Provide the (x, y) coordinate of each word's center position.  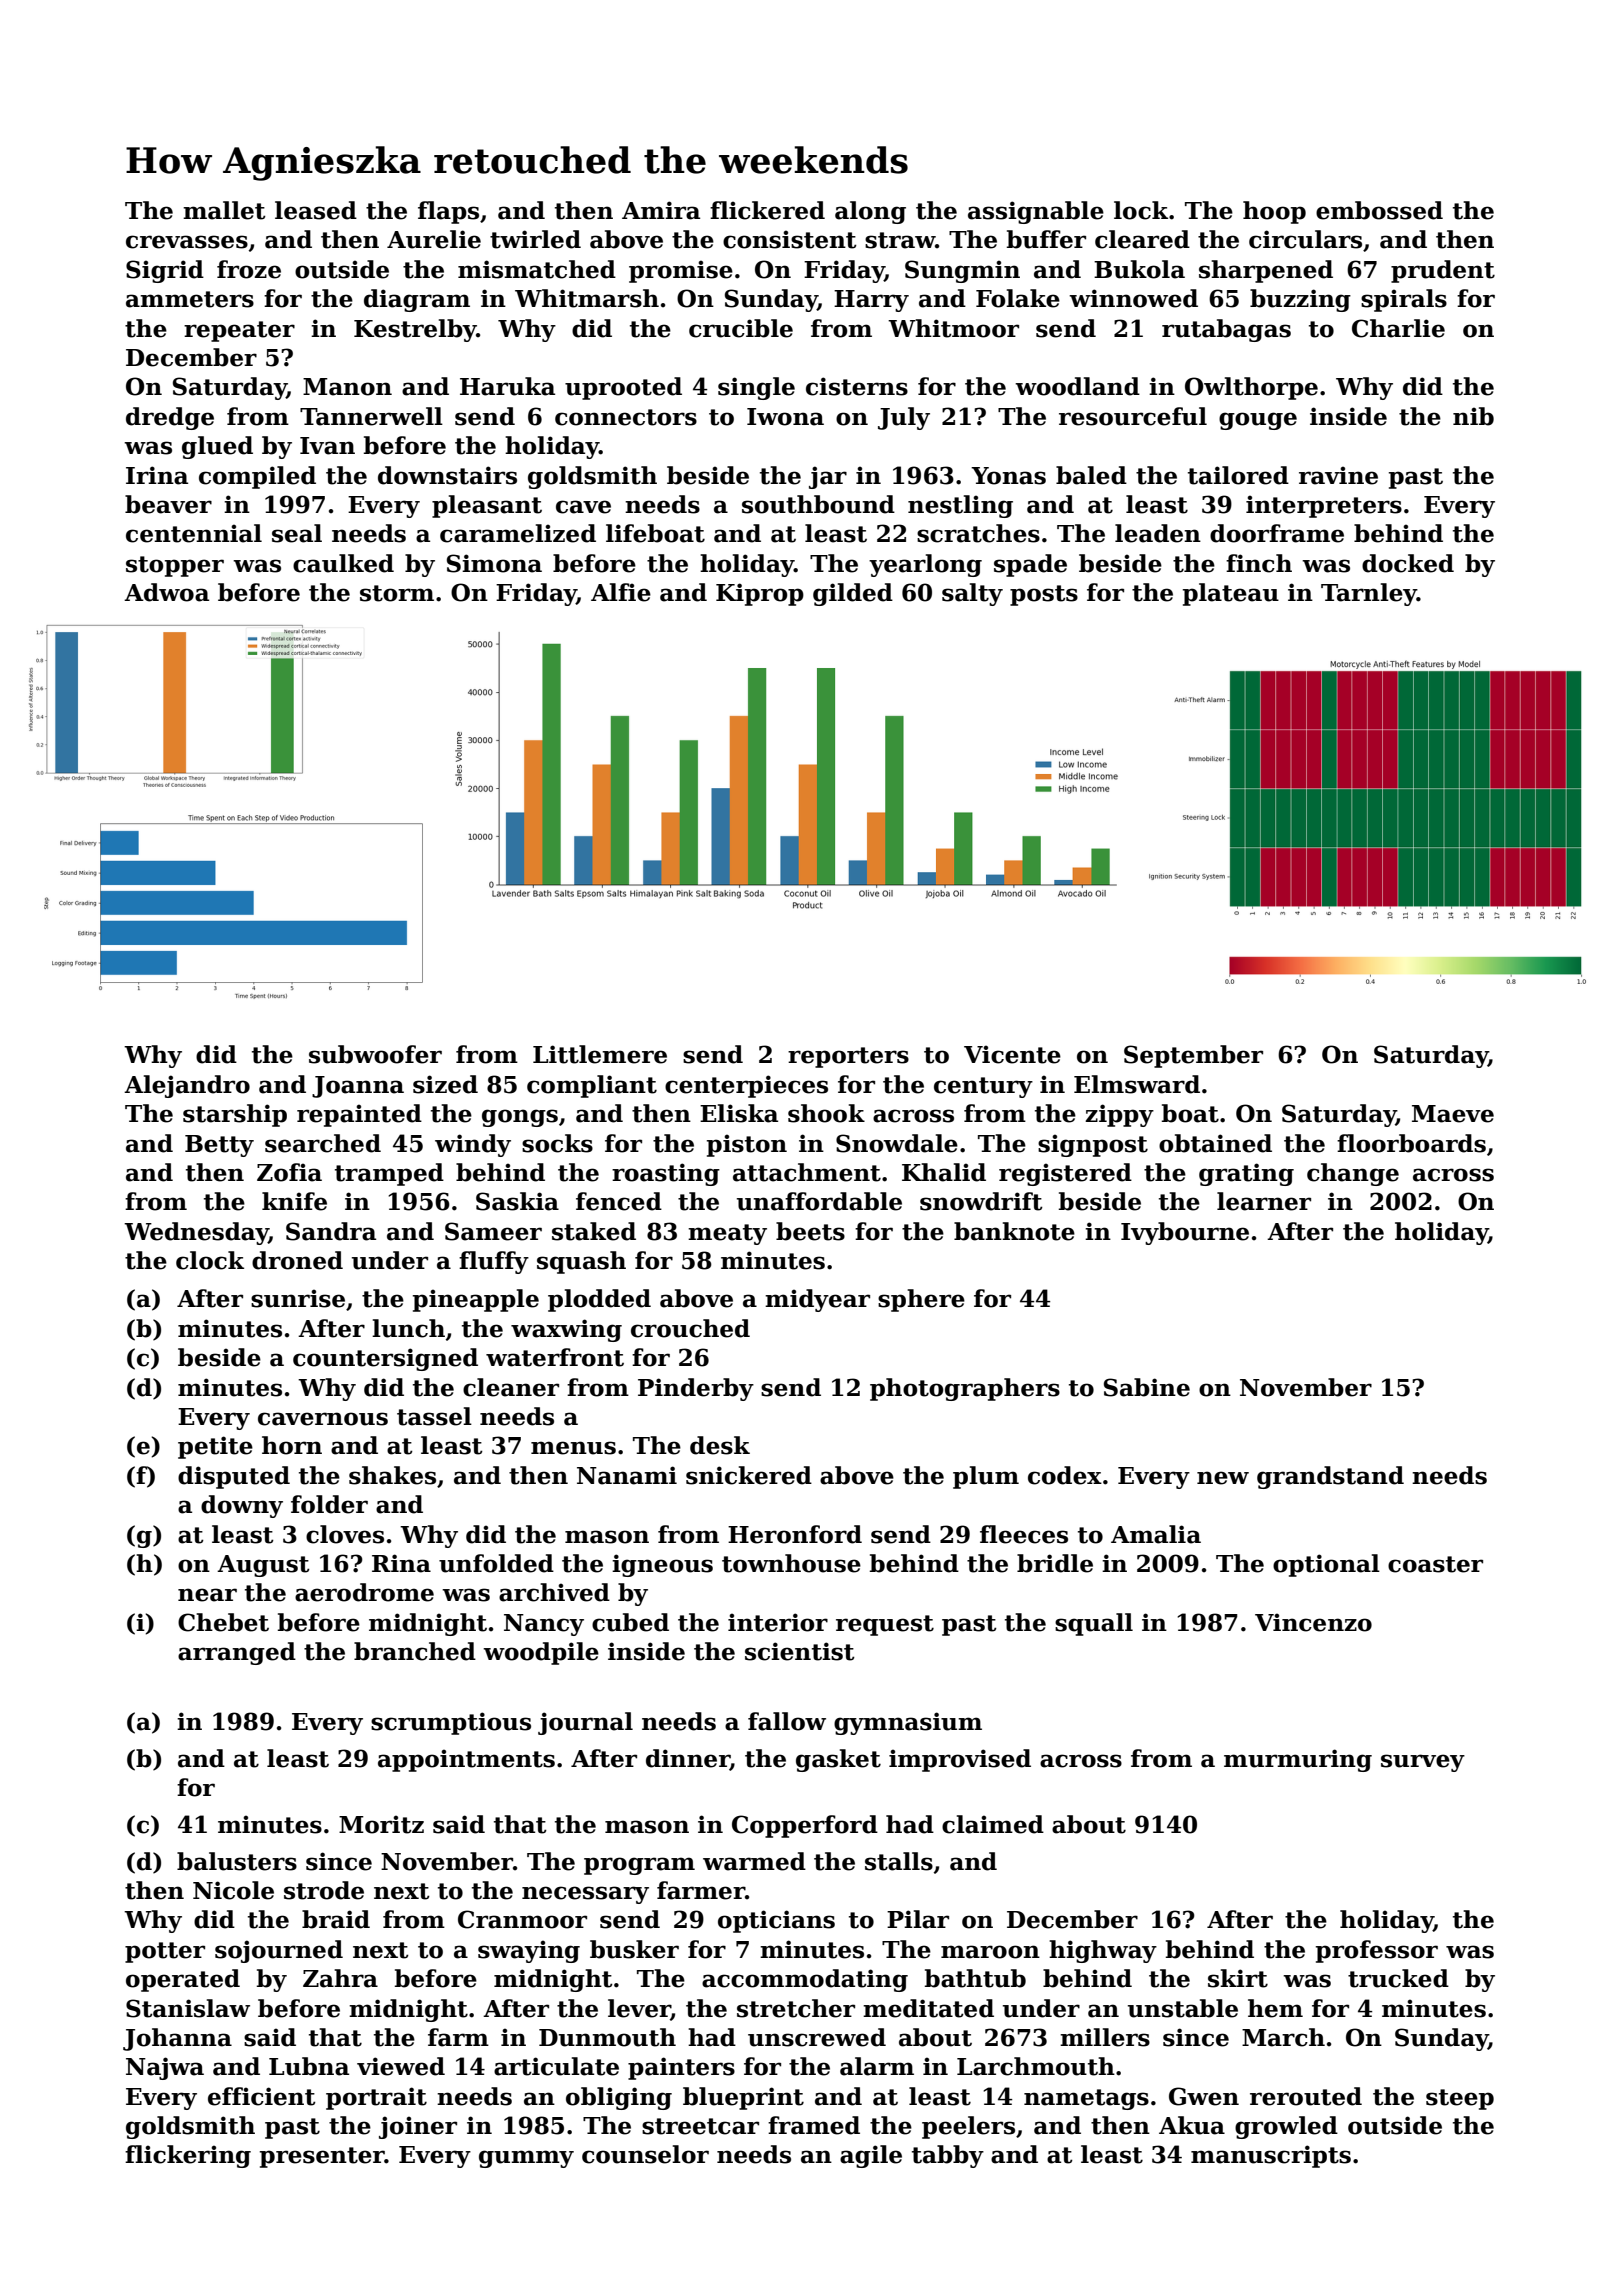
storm (397, 593)
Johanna (177, 2039)
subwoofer (375, 1054)
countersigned (385, 1359)
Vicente (1012, 1054)
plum (986, 1477)
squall (1094, 1624)
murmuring (1298, 1760)
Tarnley (1369, 594)
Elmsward (1137, 1084)
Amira (661, 210)
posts (1044, 595)
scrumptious (451, 1723)
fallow (787, 1721)
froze (249, 269)
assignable (1036, 212)
